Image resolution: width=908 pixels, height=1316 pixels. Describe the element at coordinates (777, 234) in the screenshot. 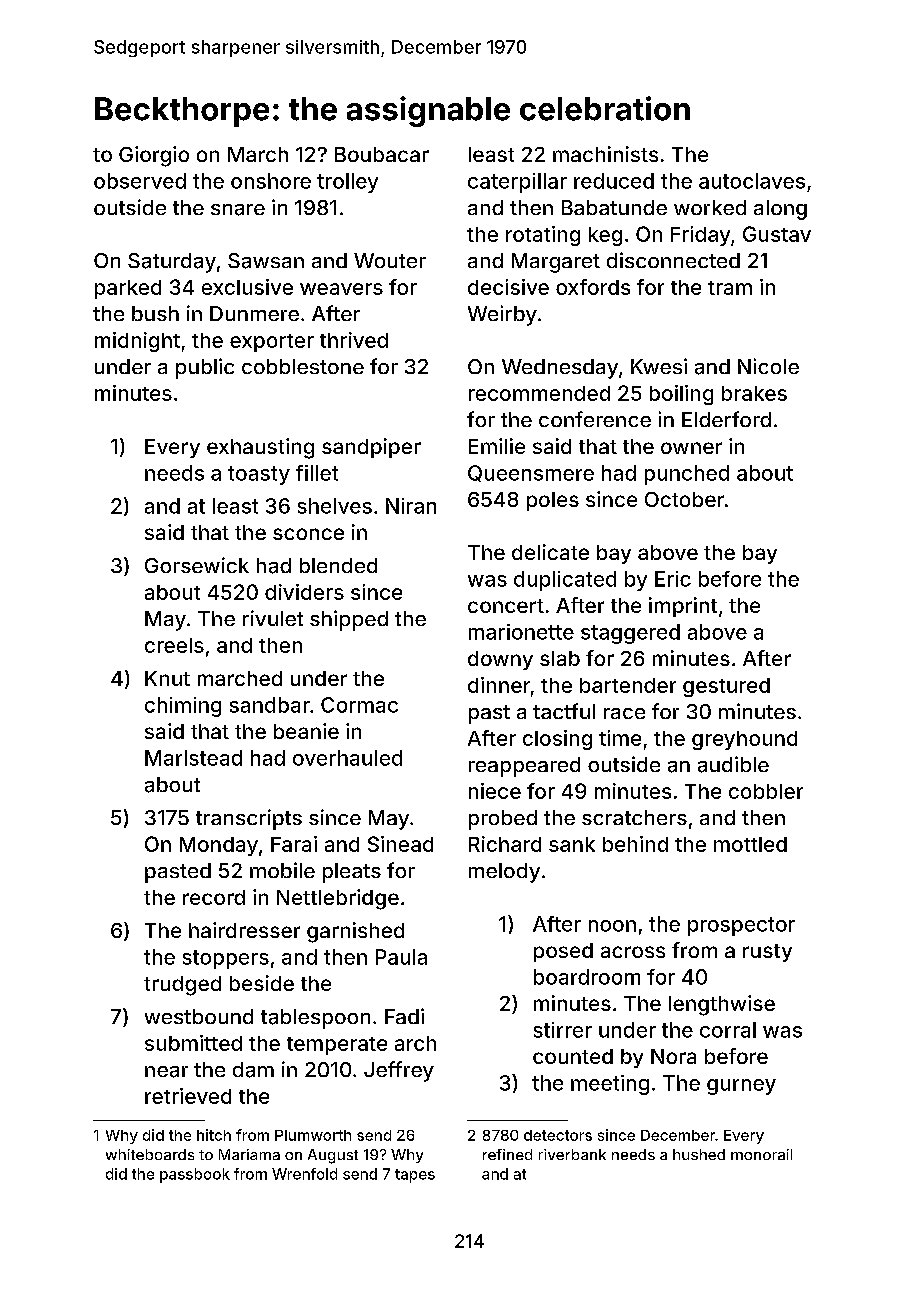

I see `Gustav` at that location.
